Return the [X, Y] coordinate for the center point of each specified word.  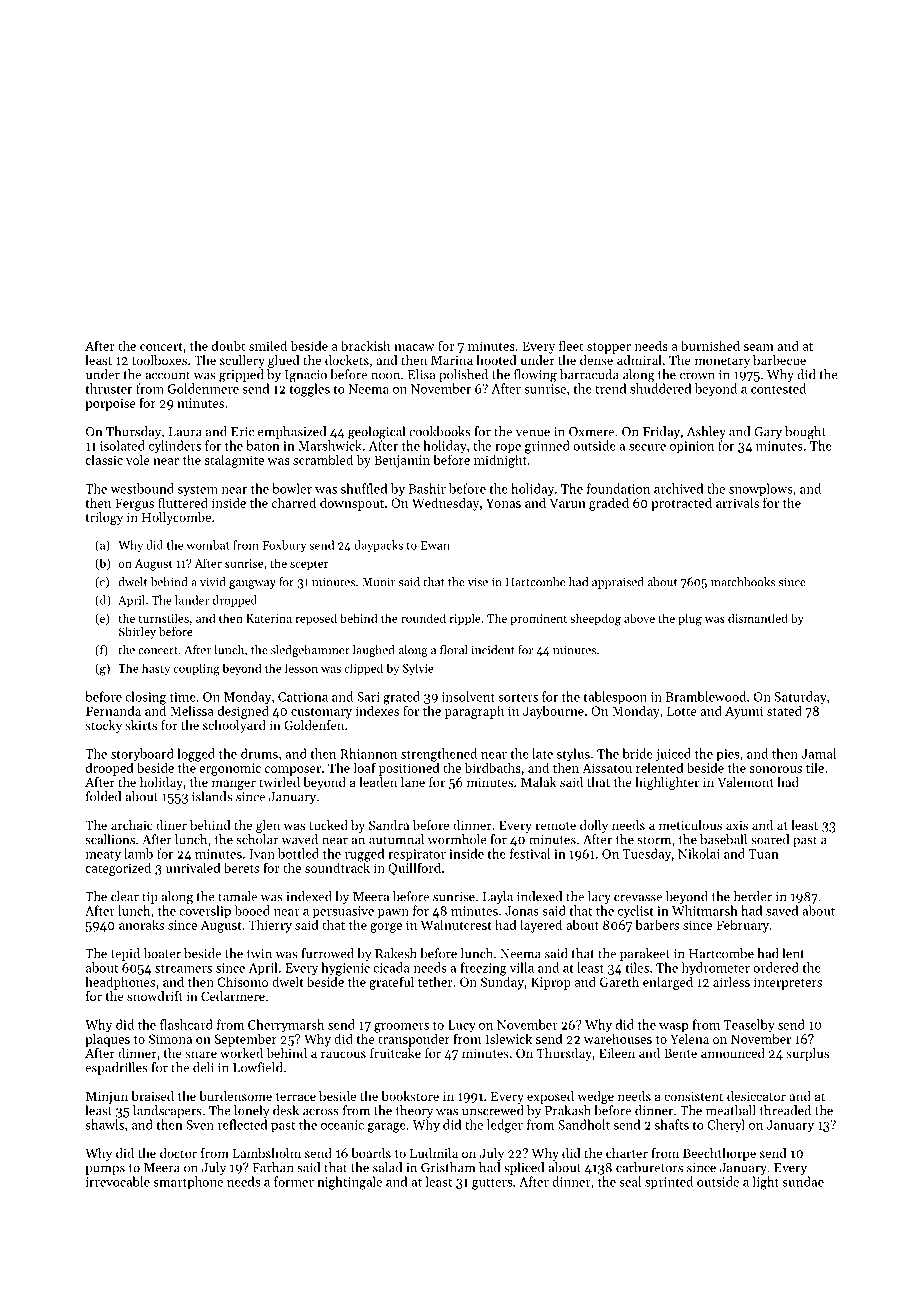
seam [759, 347]
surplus [807, 1054]
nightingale [349, 1183]
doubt [228, 345]
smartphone [188, 1183]
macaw [414, 347]
